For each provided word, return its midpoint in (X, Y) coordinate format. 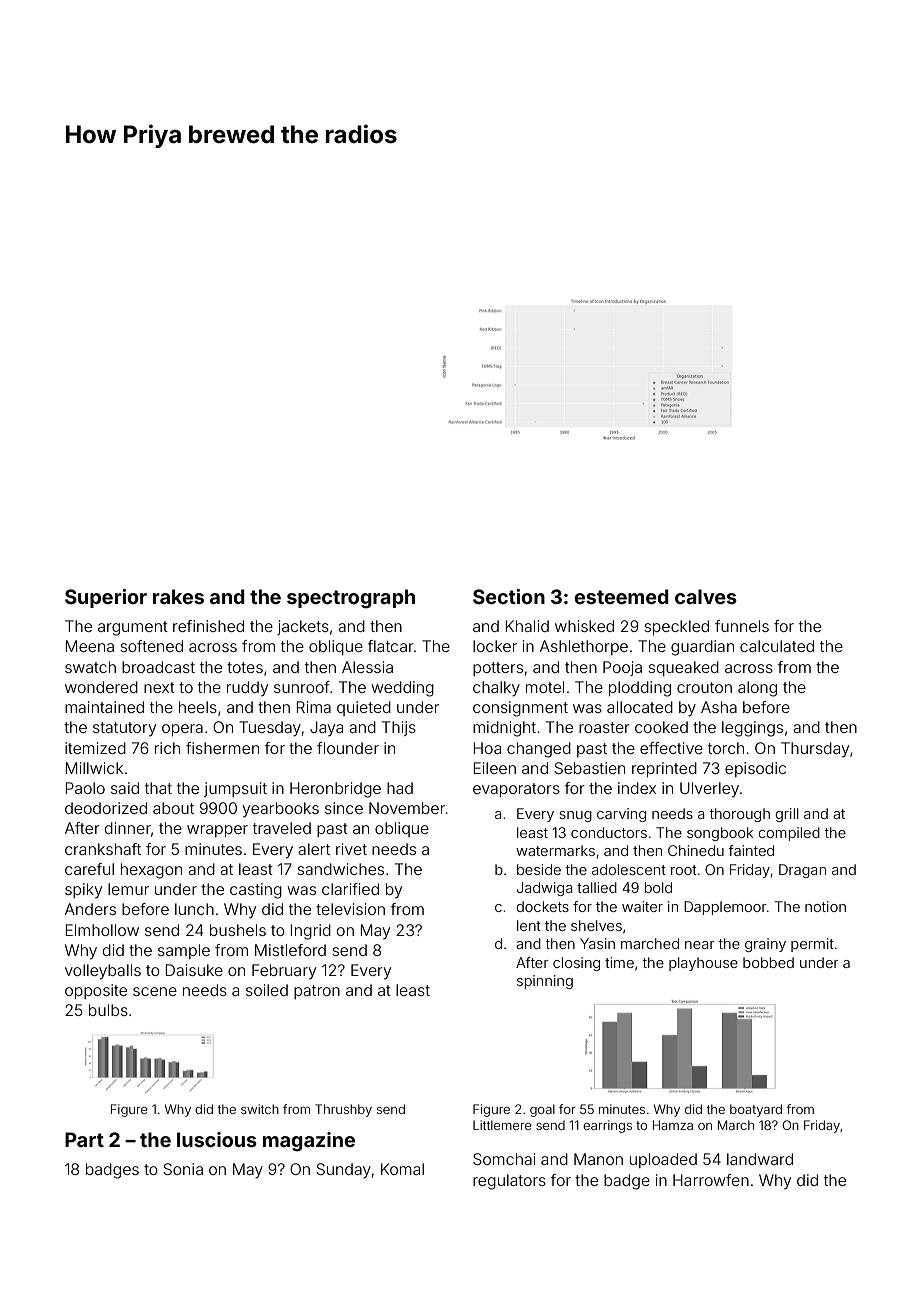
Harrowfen (711, 1180)
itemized (95, 748)
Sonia (183, 1169)
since (344, 808)
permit (812, 945)
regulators (509, 1182)
